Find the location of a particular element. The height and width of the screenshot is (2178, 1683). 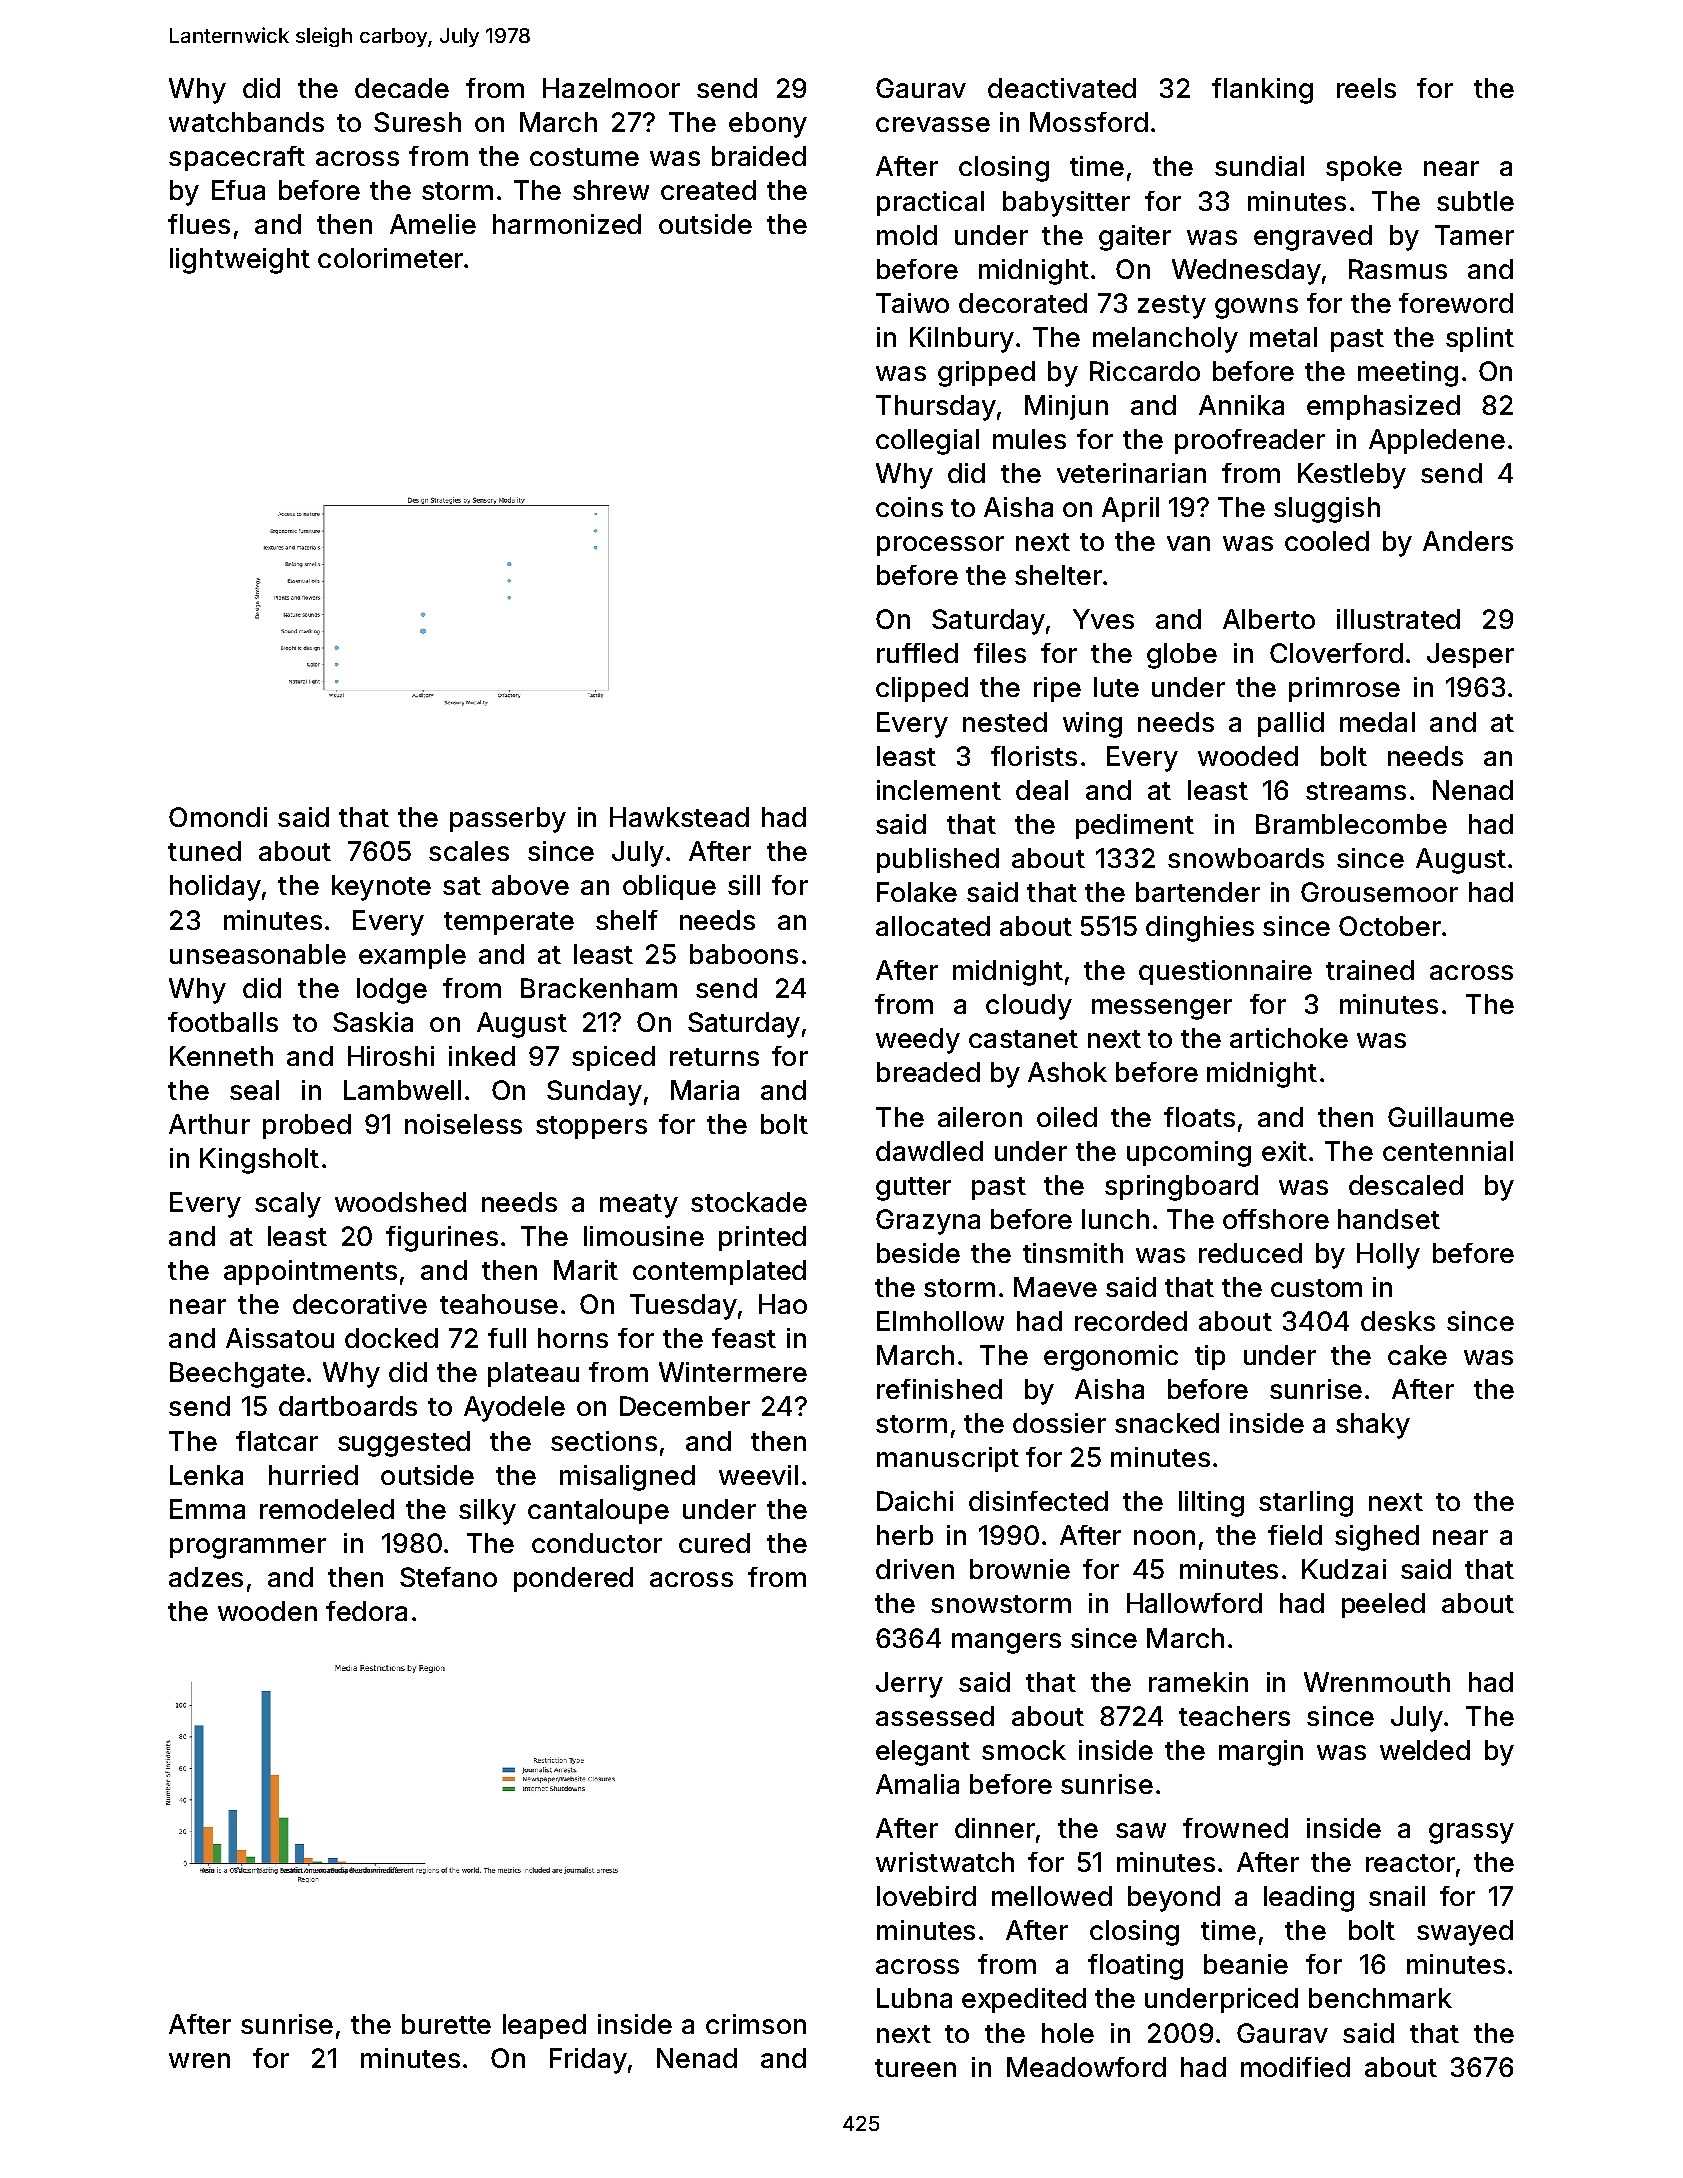

Hawkstead is located at coordinates (679, 817).
